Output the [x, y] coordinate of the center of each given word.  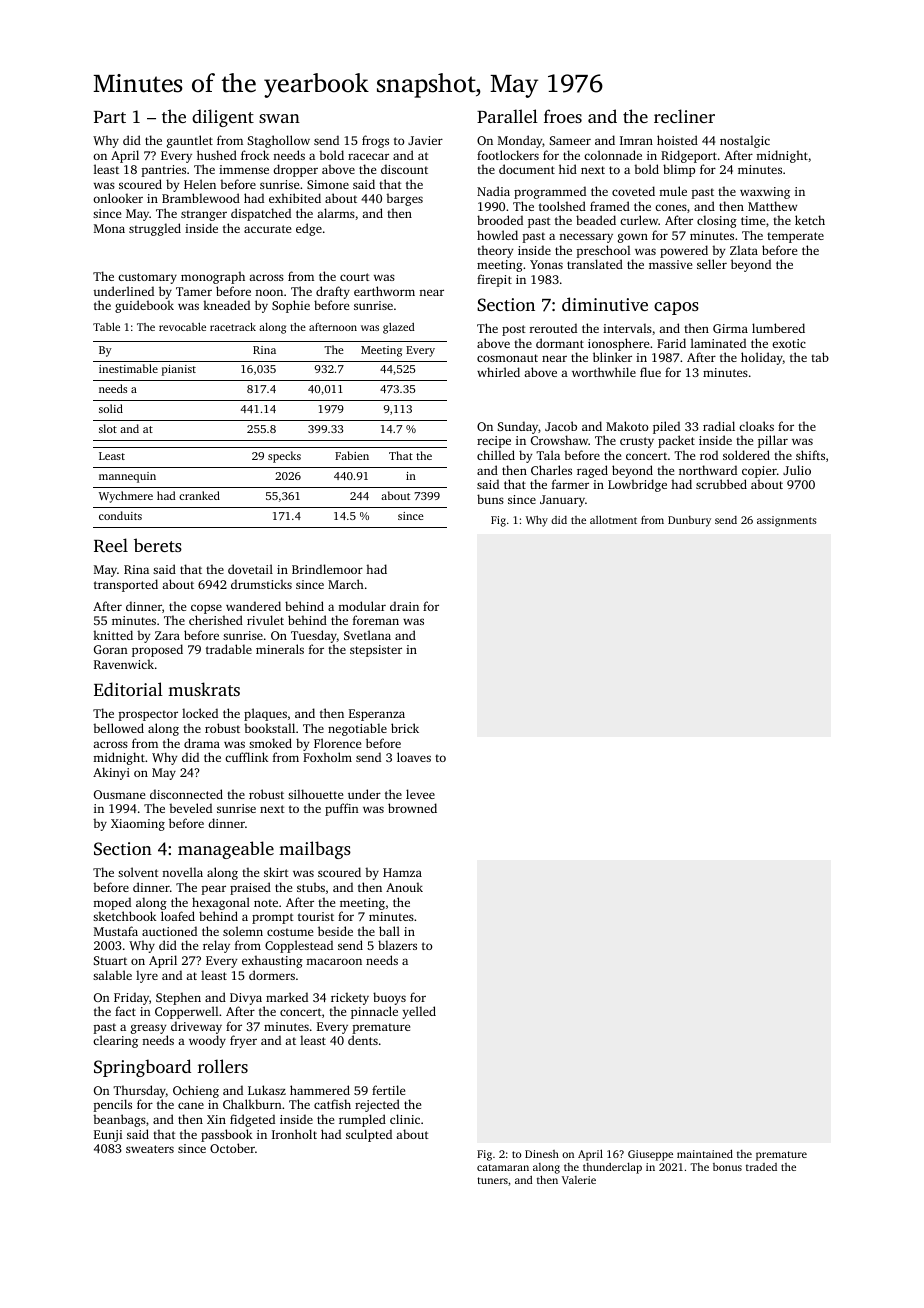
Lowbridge [637, 485]
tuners [492, 1180]
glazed [399, 328]
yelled [419, 1012]
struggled [155, 229]
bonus [727, 1167]
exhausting [272, 961]
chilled [496, 455]
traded [761, 1167]
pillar [773, 441]
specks [284, 457]
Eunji [108, 1136]
